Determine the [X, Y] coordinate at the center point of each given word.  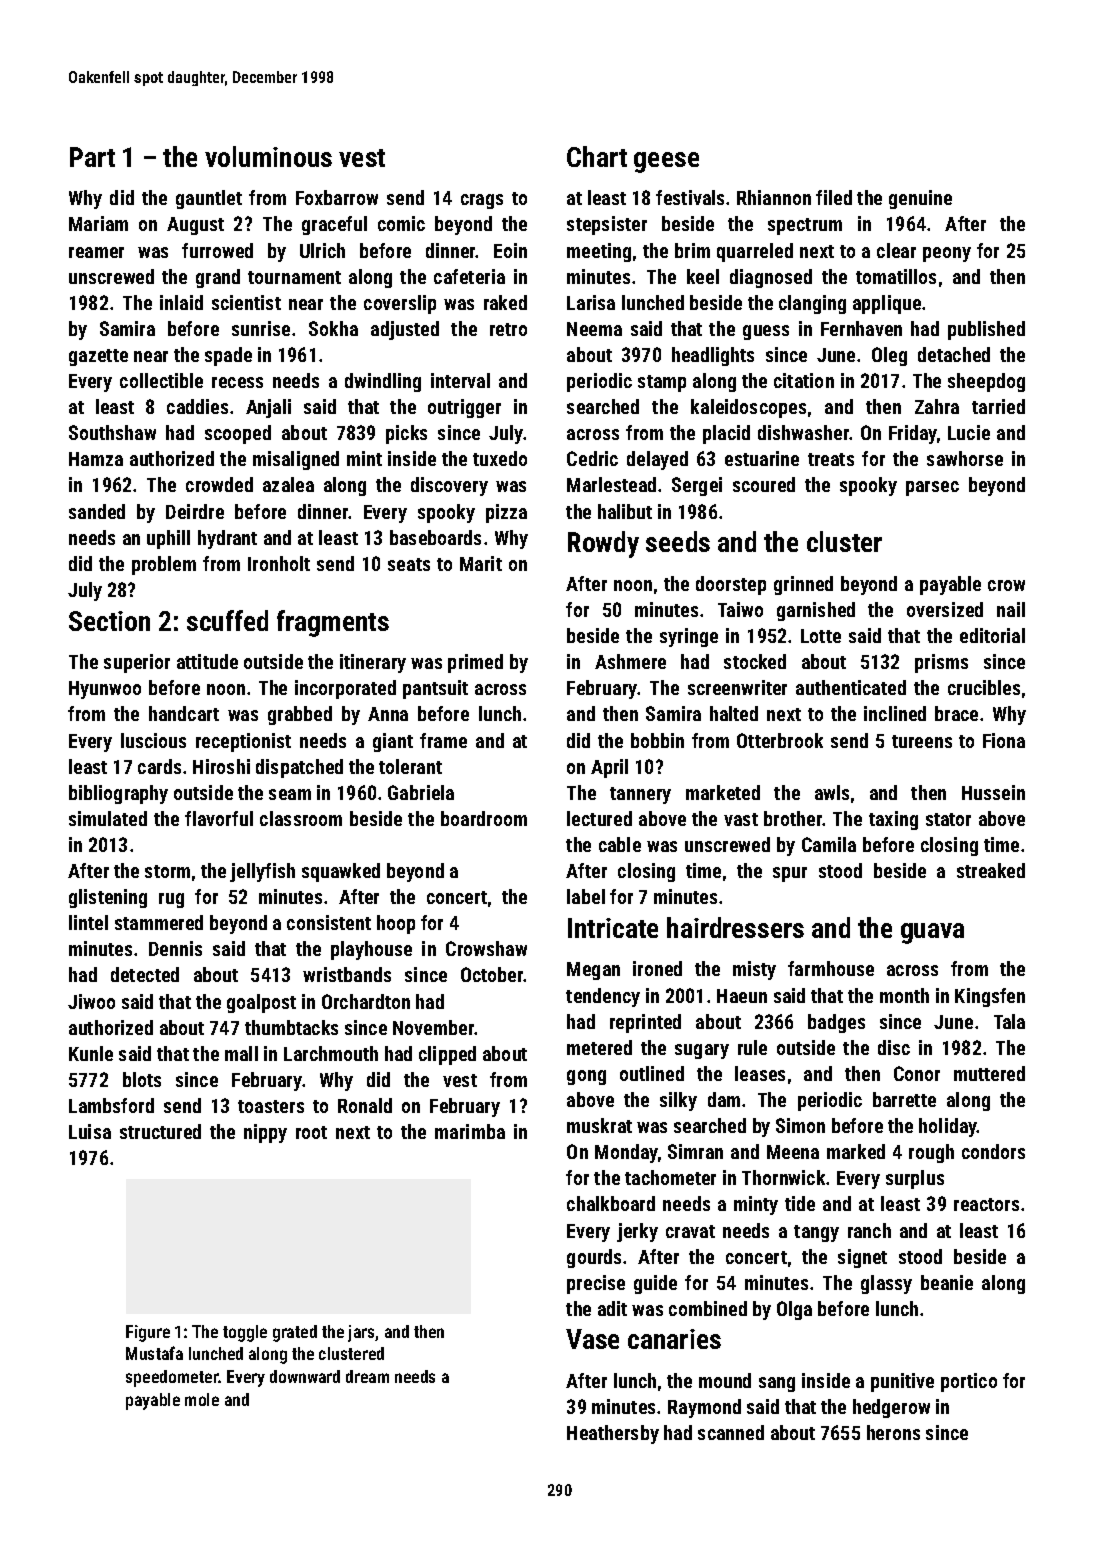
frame [443, 740]
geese [666, 162]
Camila [829, 844]
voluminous [268, 156]
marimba [470, 1131]
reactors [986, 1204]
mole [202, 1399]
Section [109, 621]
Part [92, 157]
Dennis [175, 948]
